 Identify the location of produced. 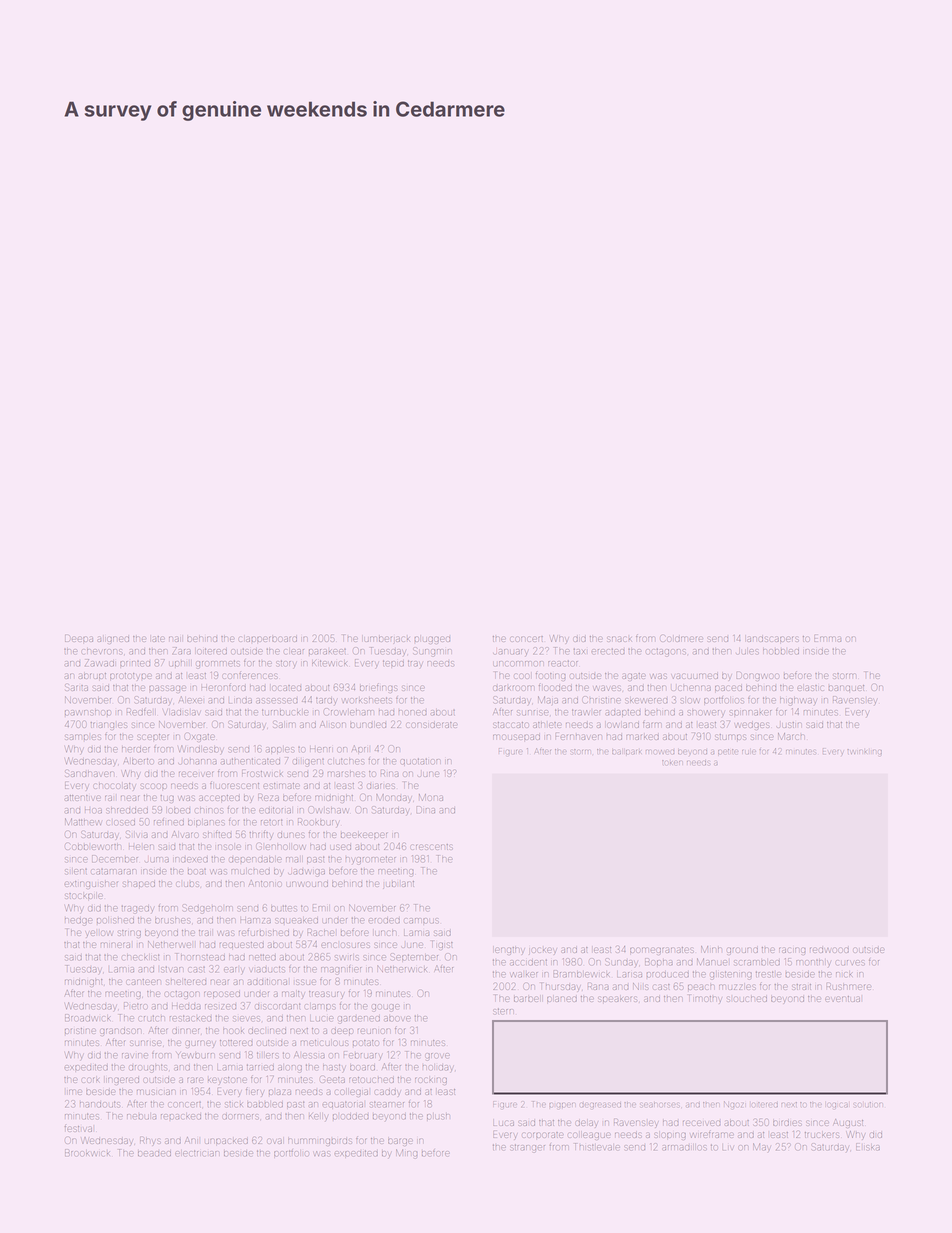
(668, 975).
